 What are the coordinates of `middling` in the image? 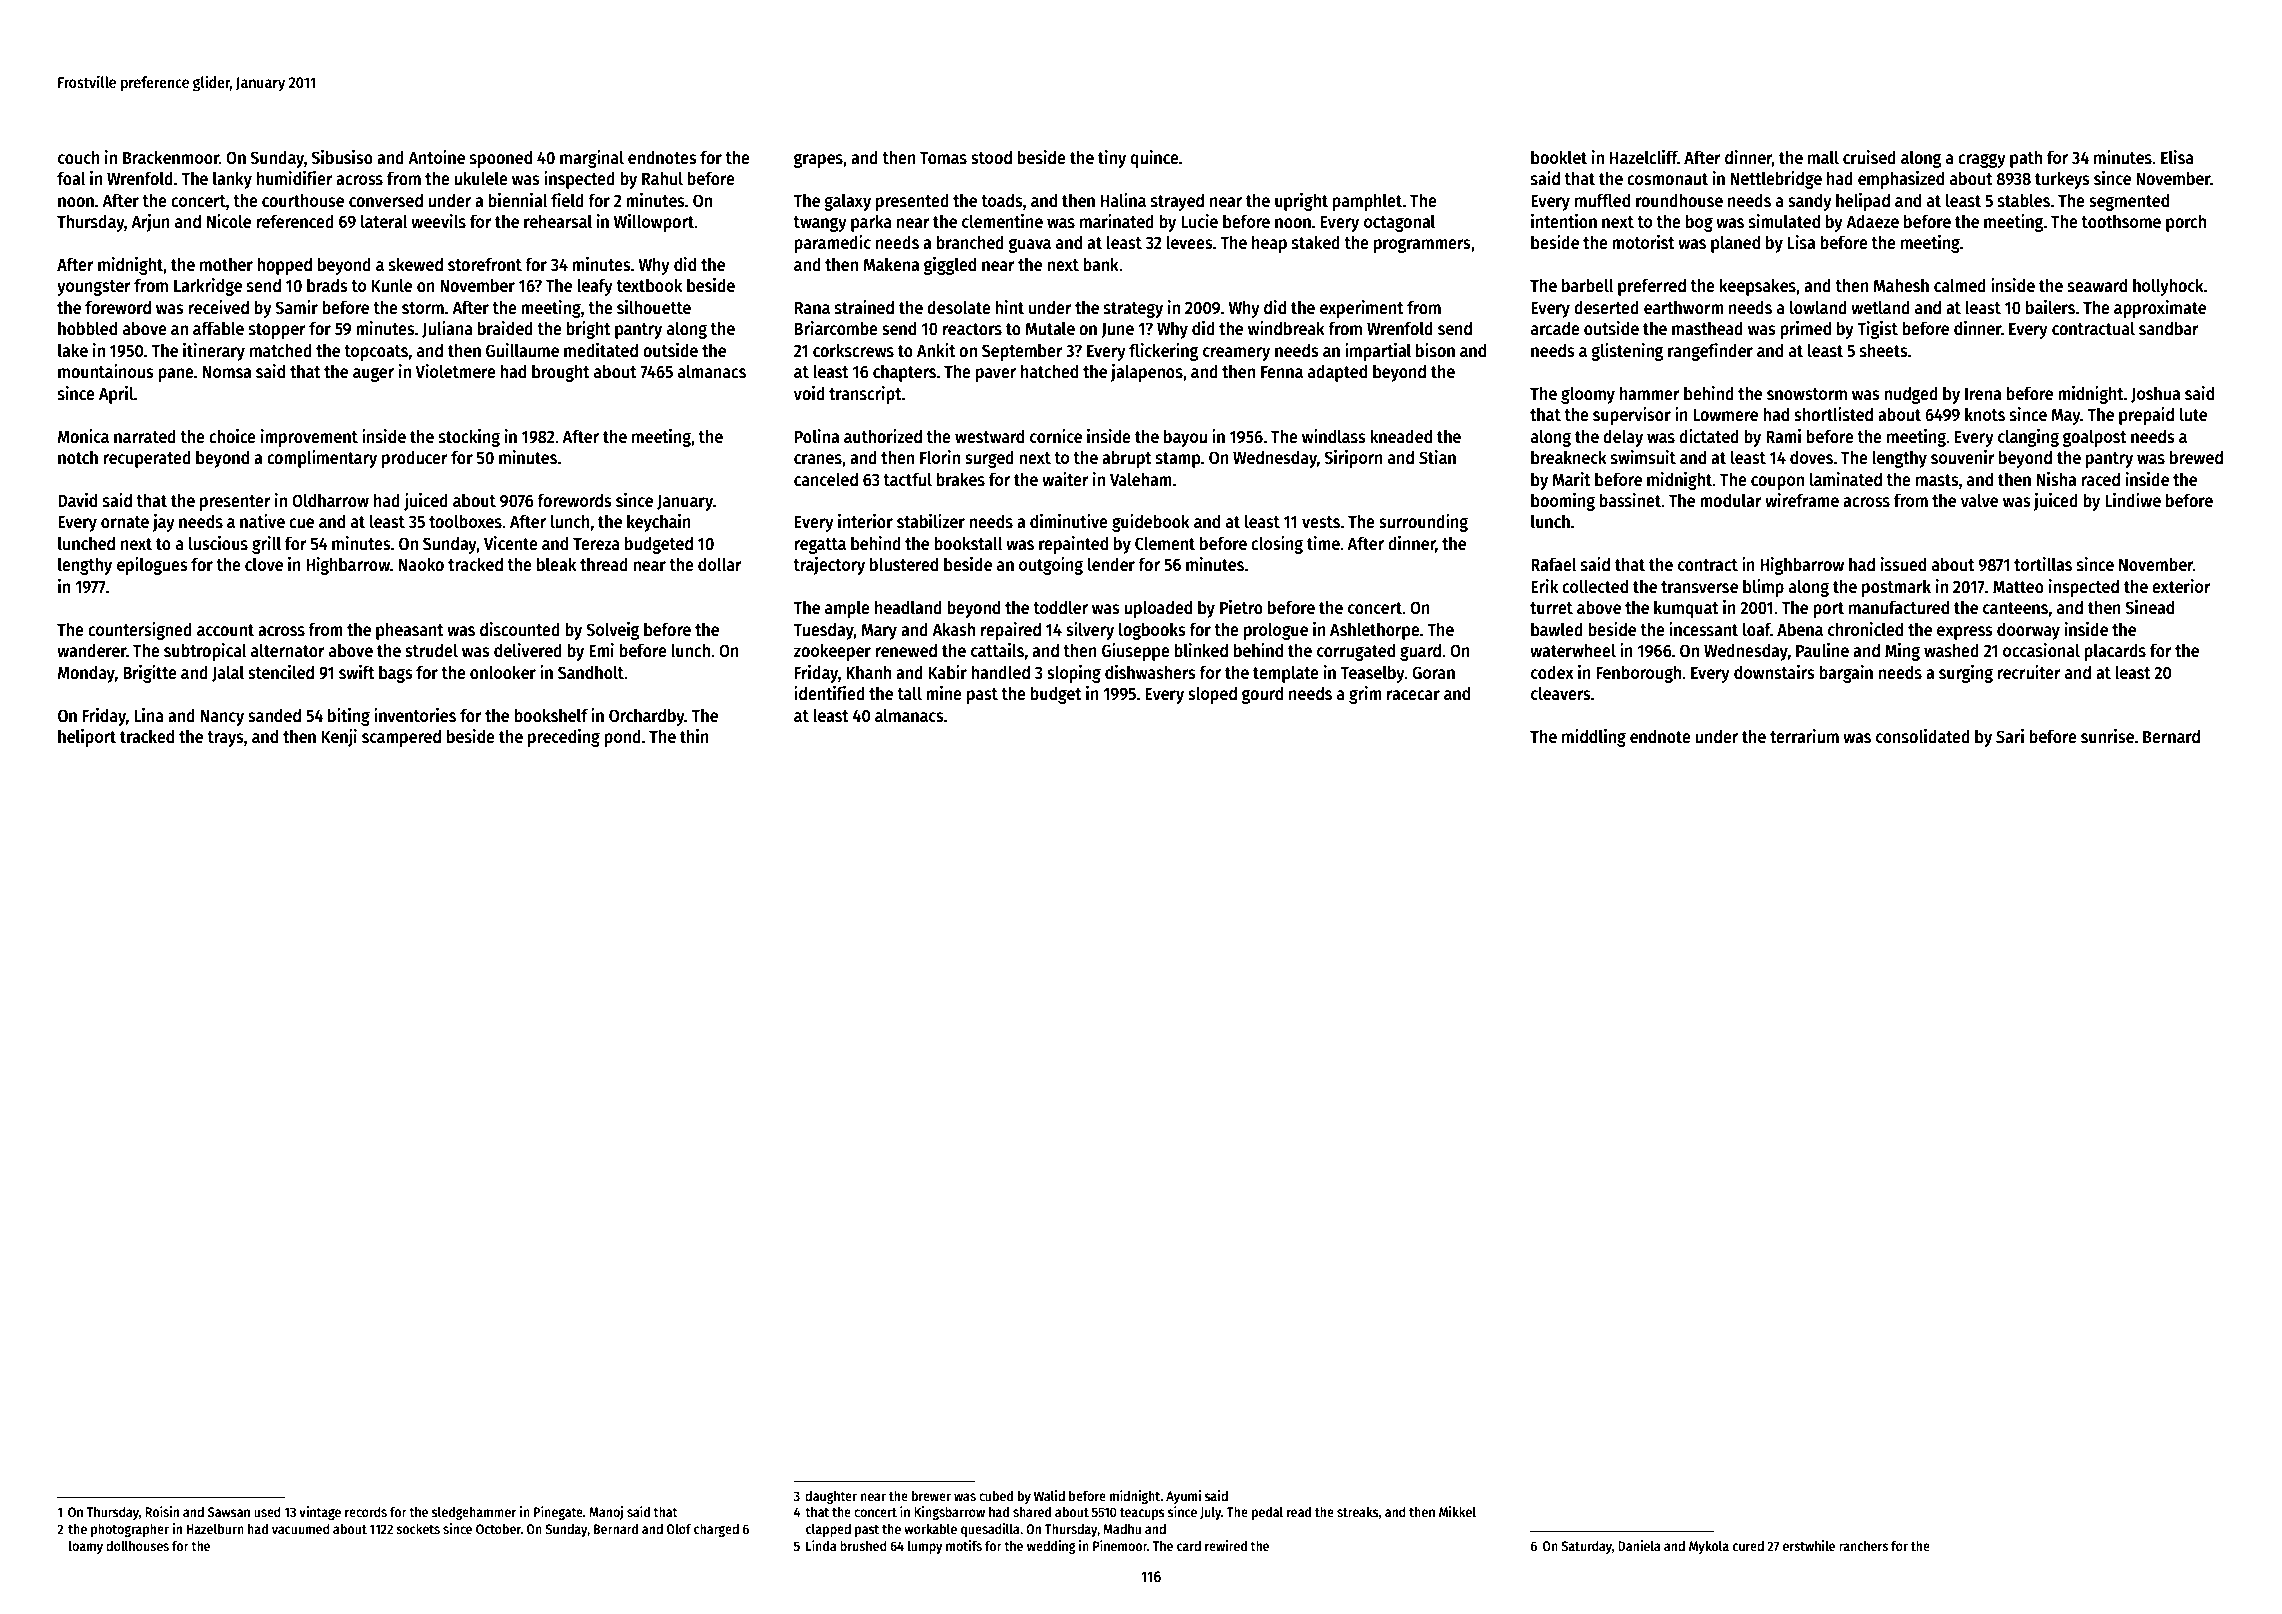 It's located at (1594, 738).
